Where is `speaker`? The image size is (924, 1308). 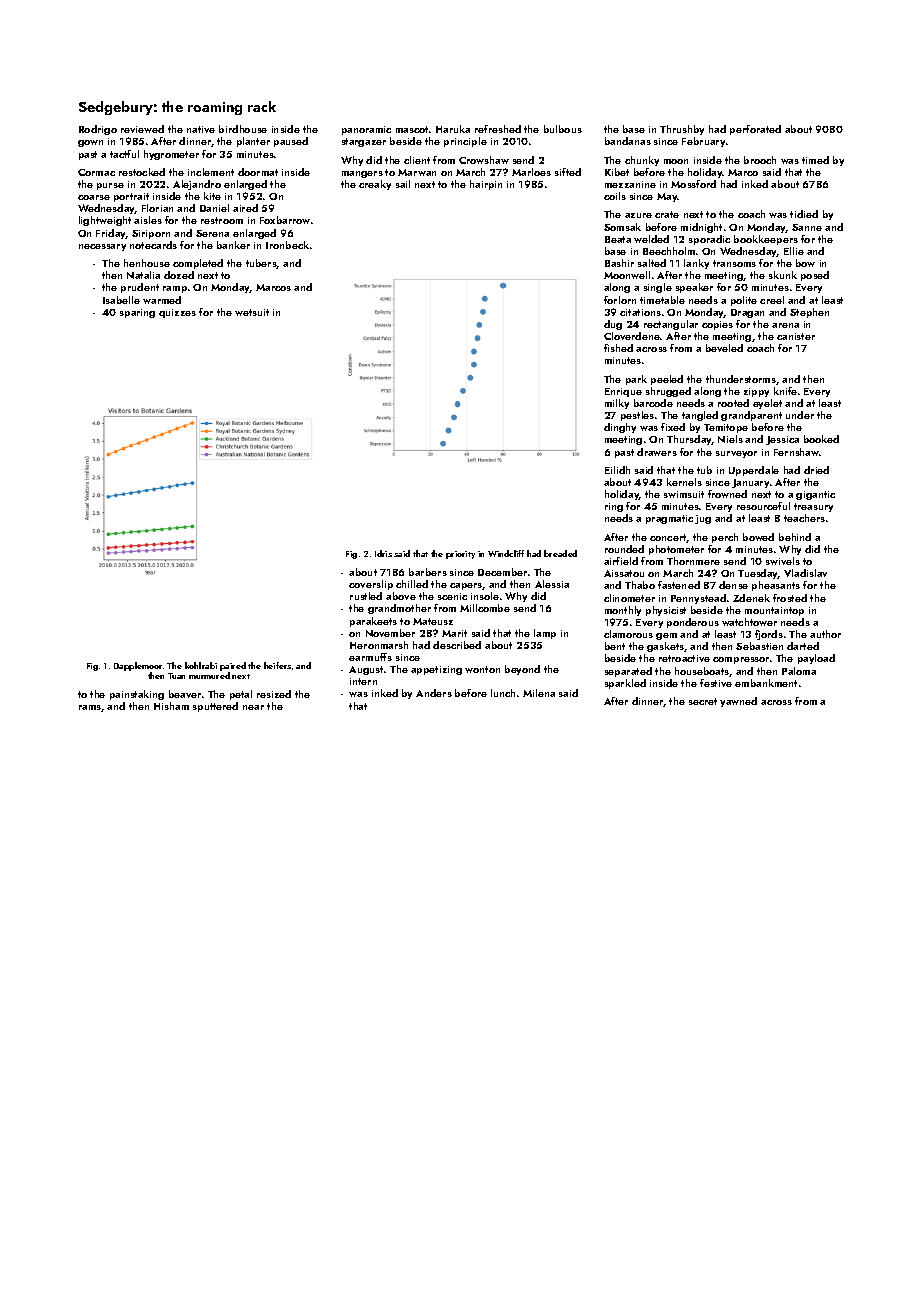
speaker is located at coordinates (694, 288).
